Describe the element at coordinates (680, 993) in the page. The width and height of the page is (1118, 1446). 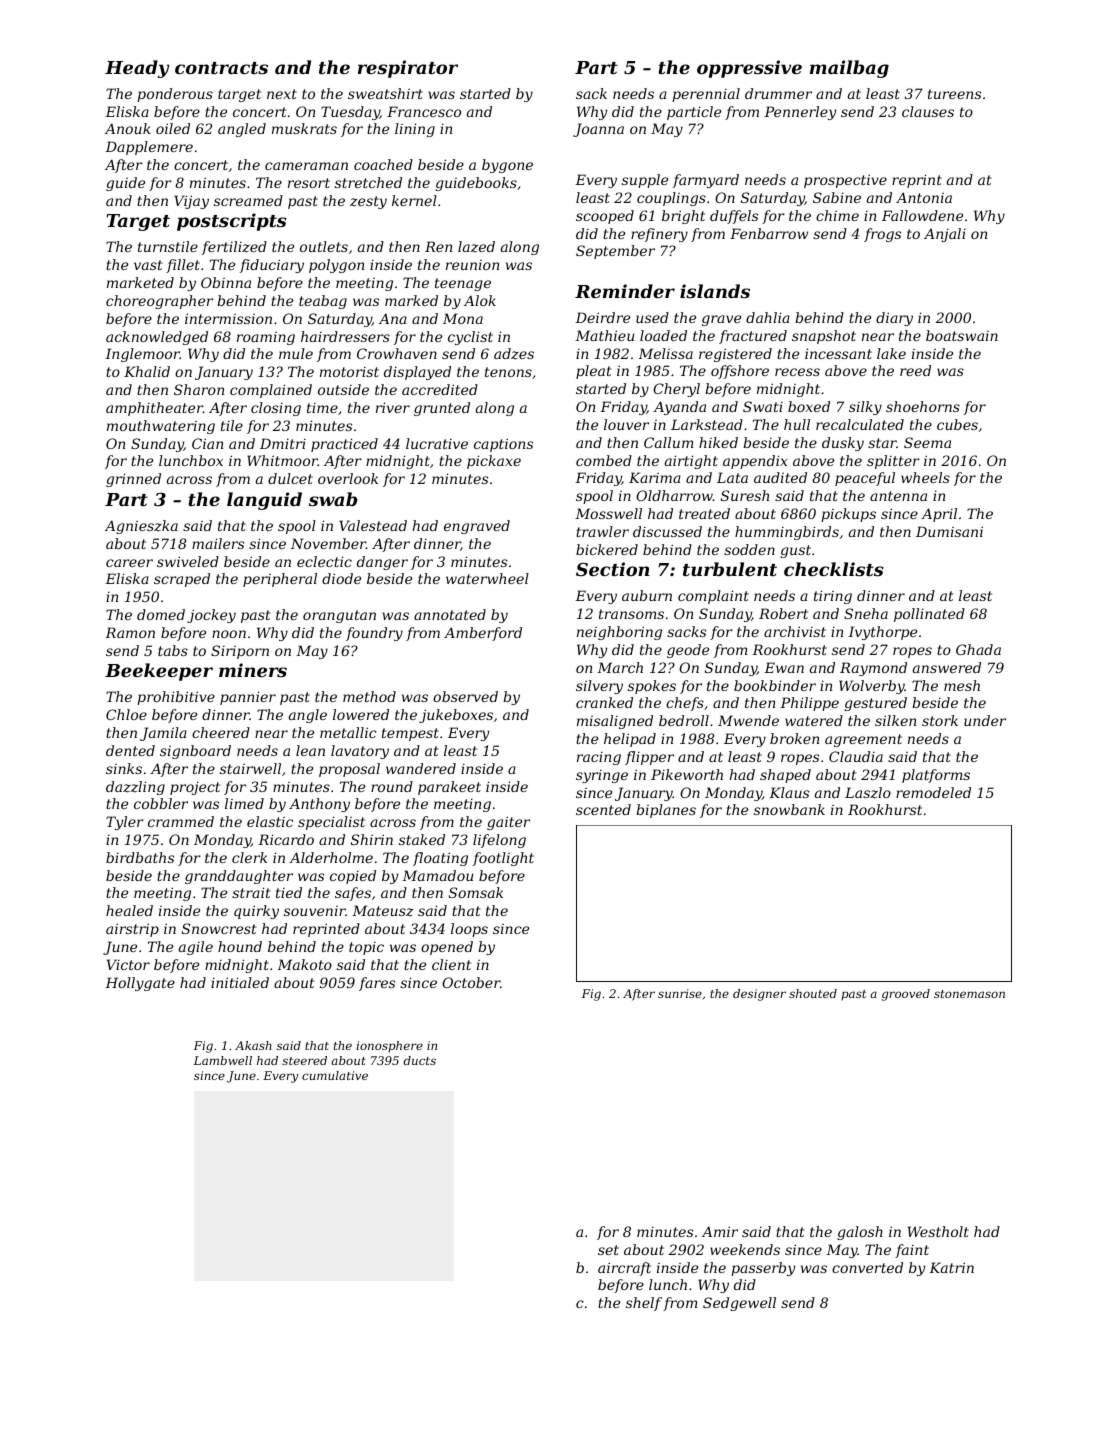
I see `sunrise` at that location.
